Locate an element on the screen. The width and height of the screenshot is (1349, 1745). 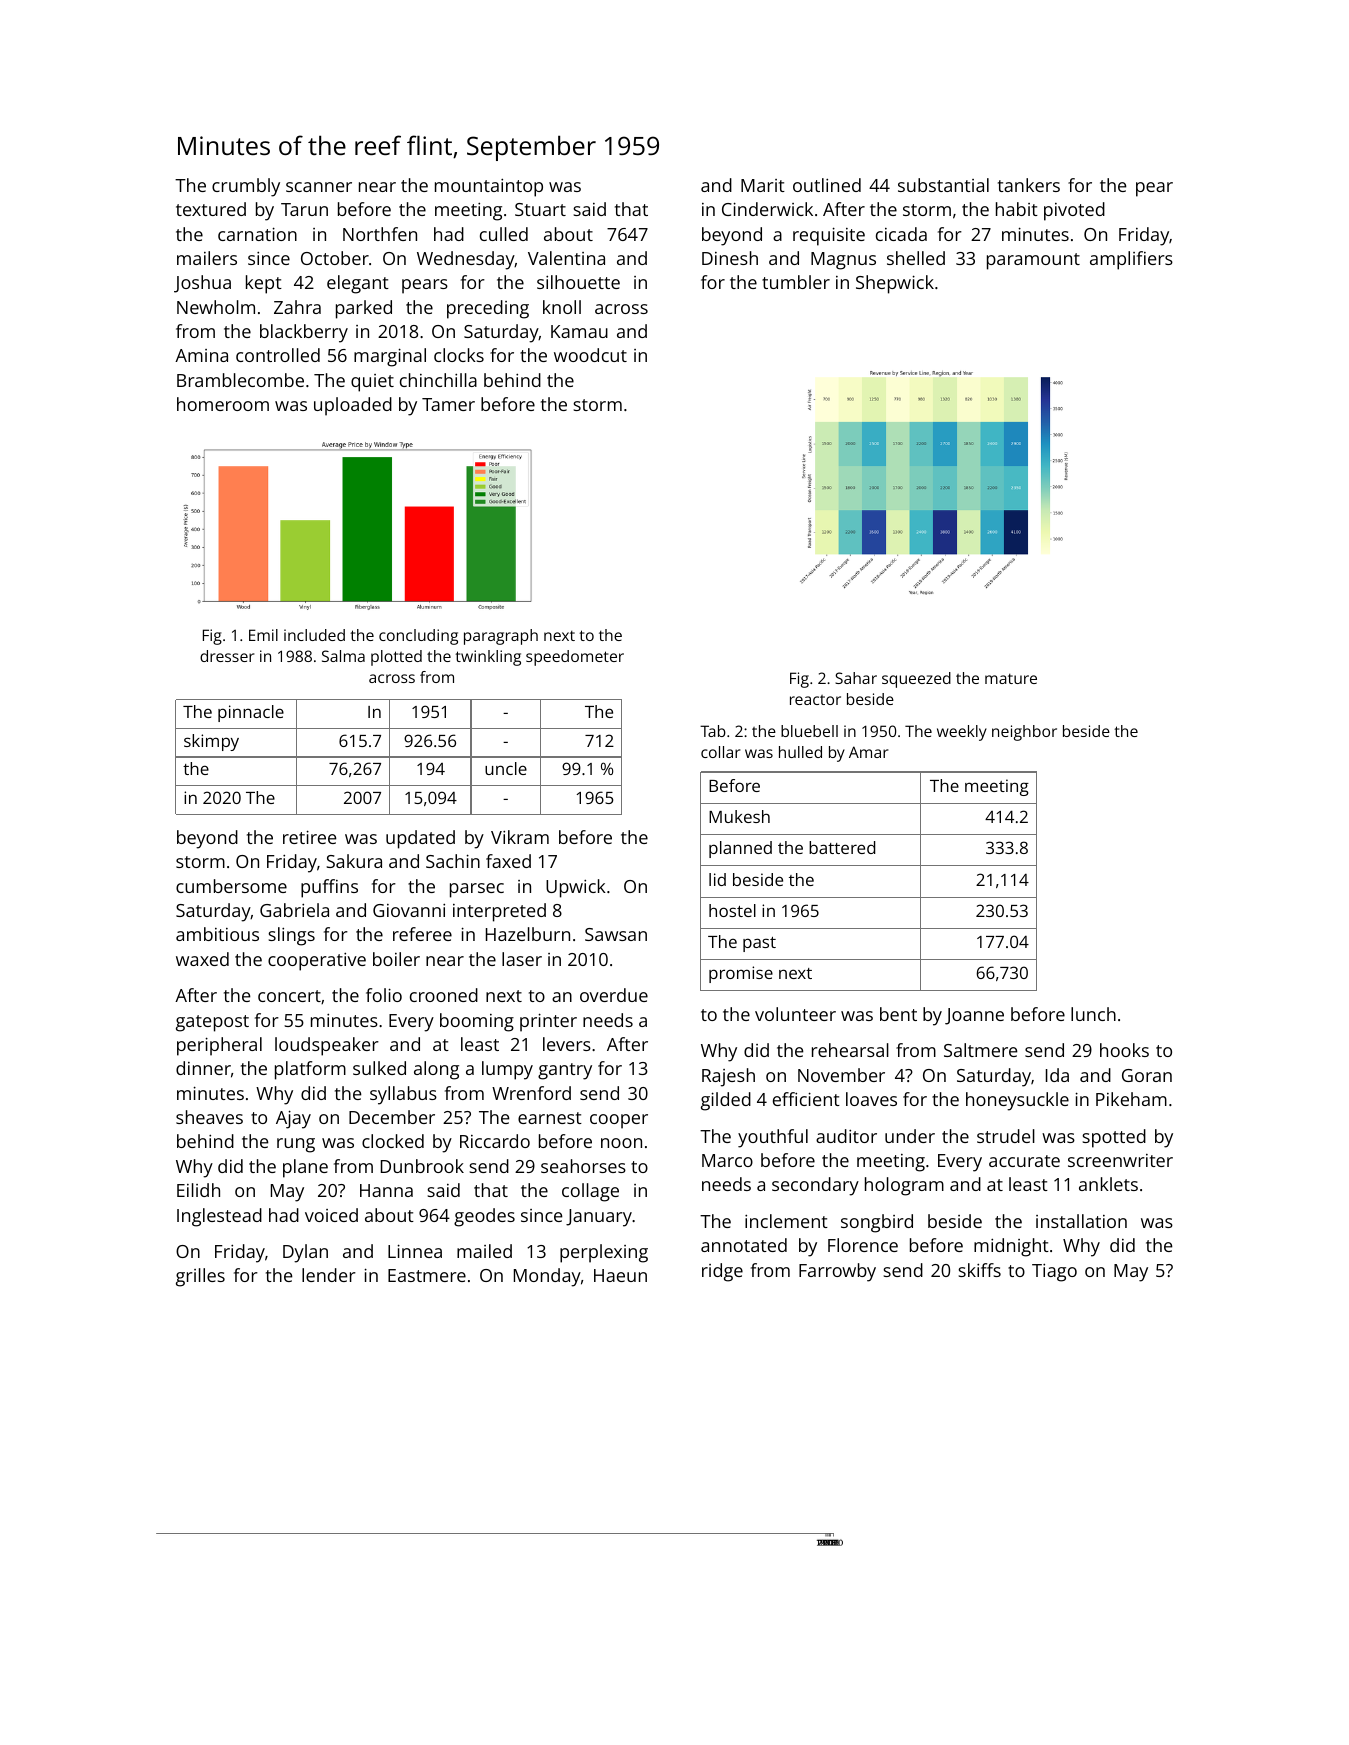
syllabus is located at coordinates (403, 1095).
